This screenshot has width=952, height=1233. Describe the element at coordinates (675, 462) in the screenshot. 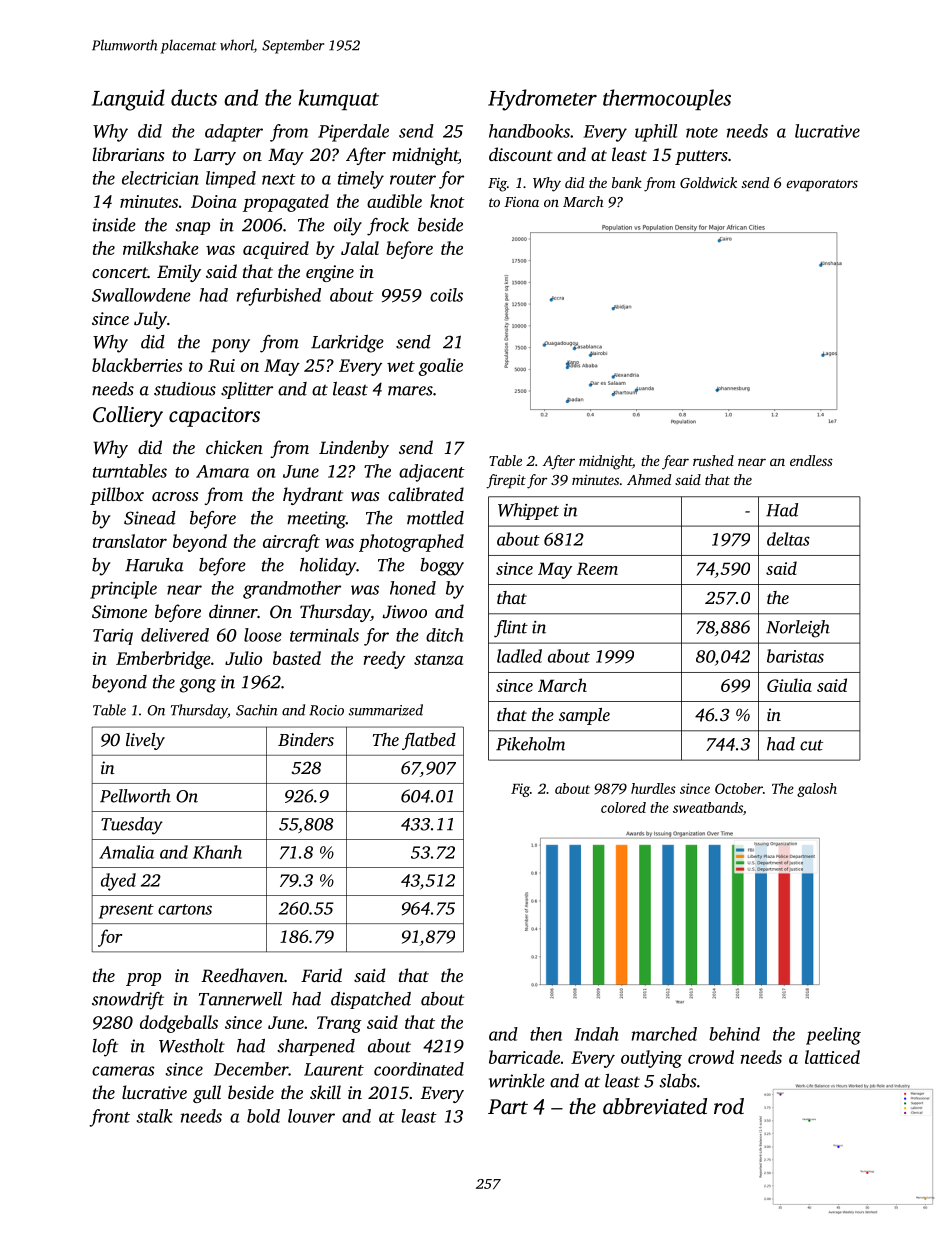

I see `fear` at that location.
